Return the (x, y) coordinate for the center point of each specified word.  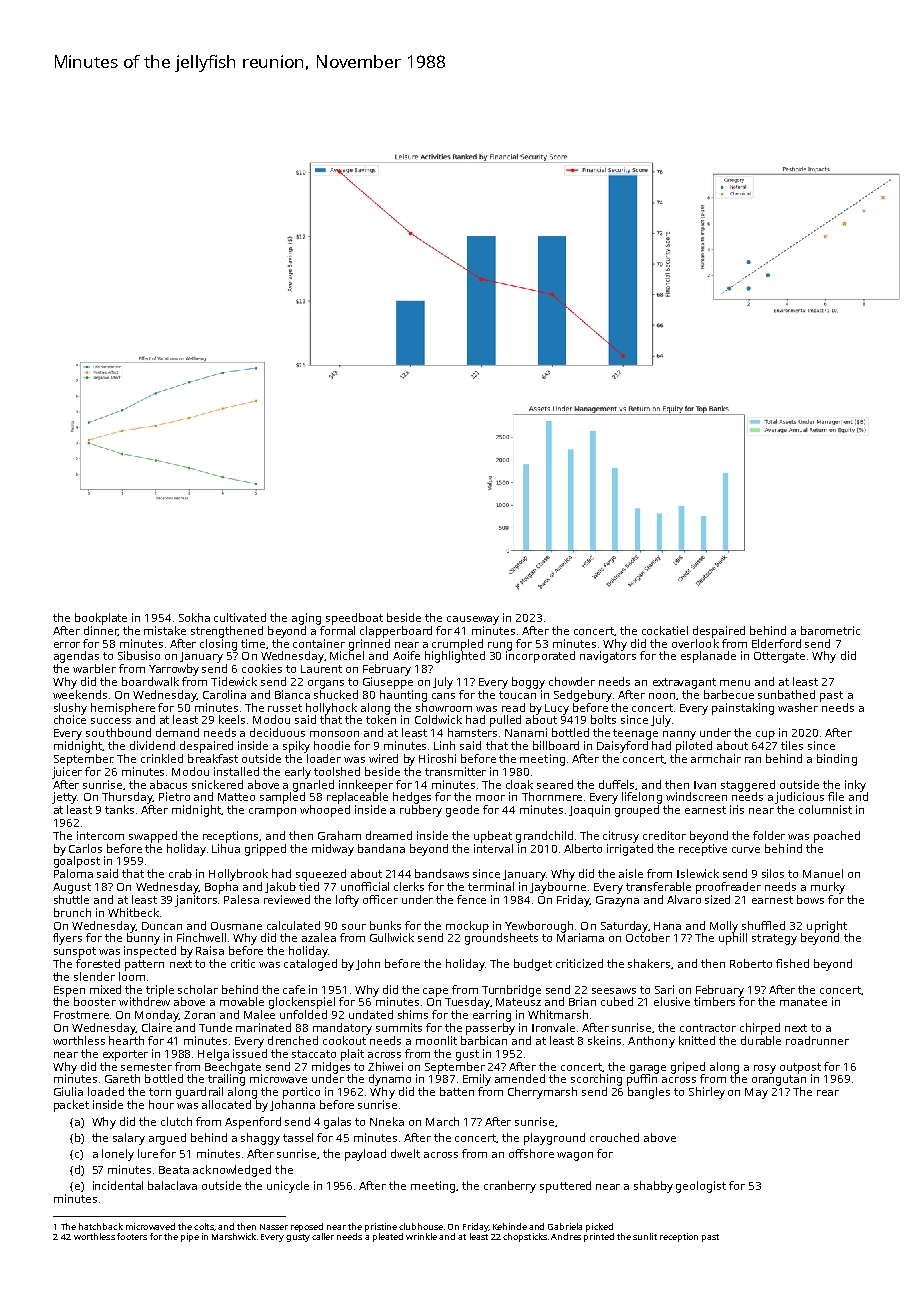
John (368, 964)
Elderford (776, 643)
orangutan (779, 1080)
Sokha (194, 617)
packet (71, 1106)
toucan (517, 695)
